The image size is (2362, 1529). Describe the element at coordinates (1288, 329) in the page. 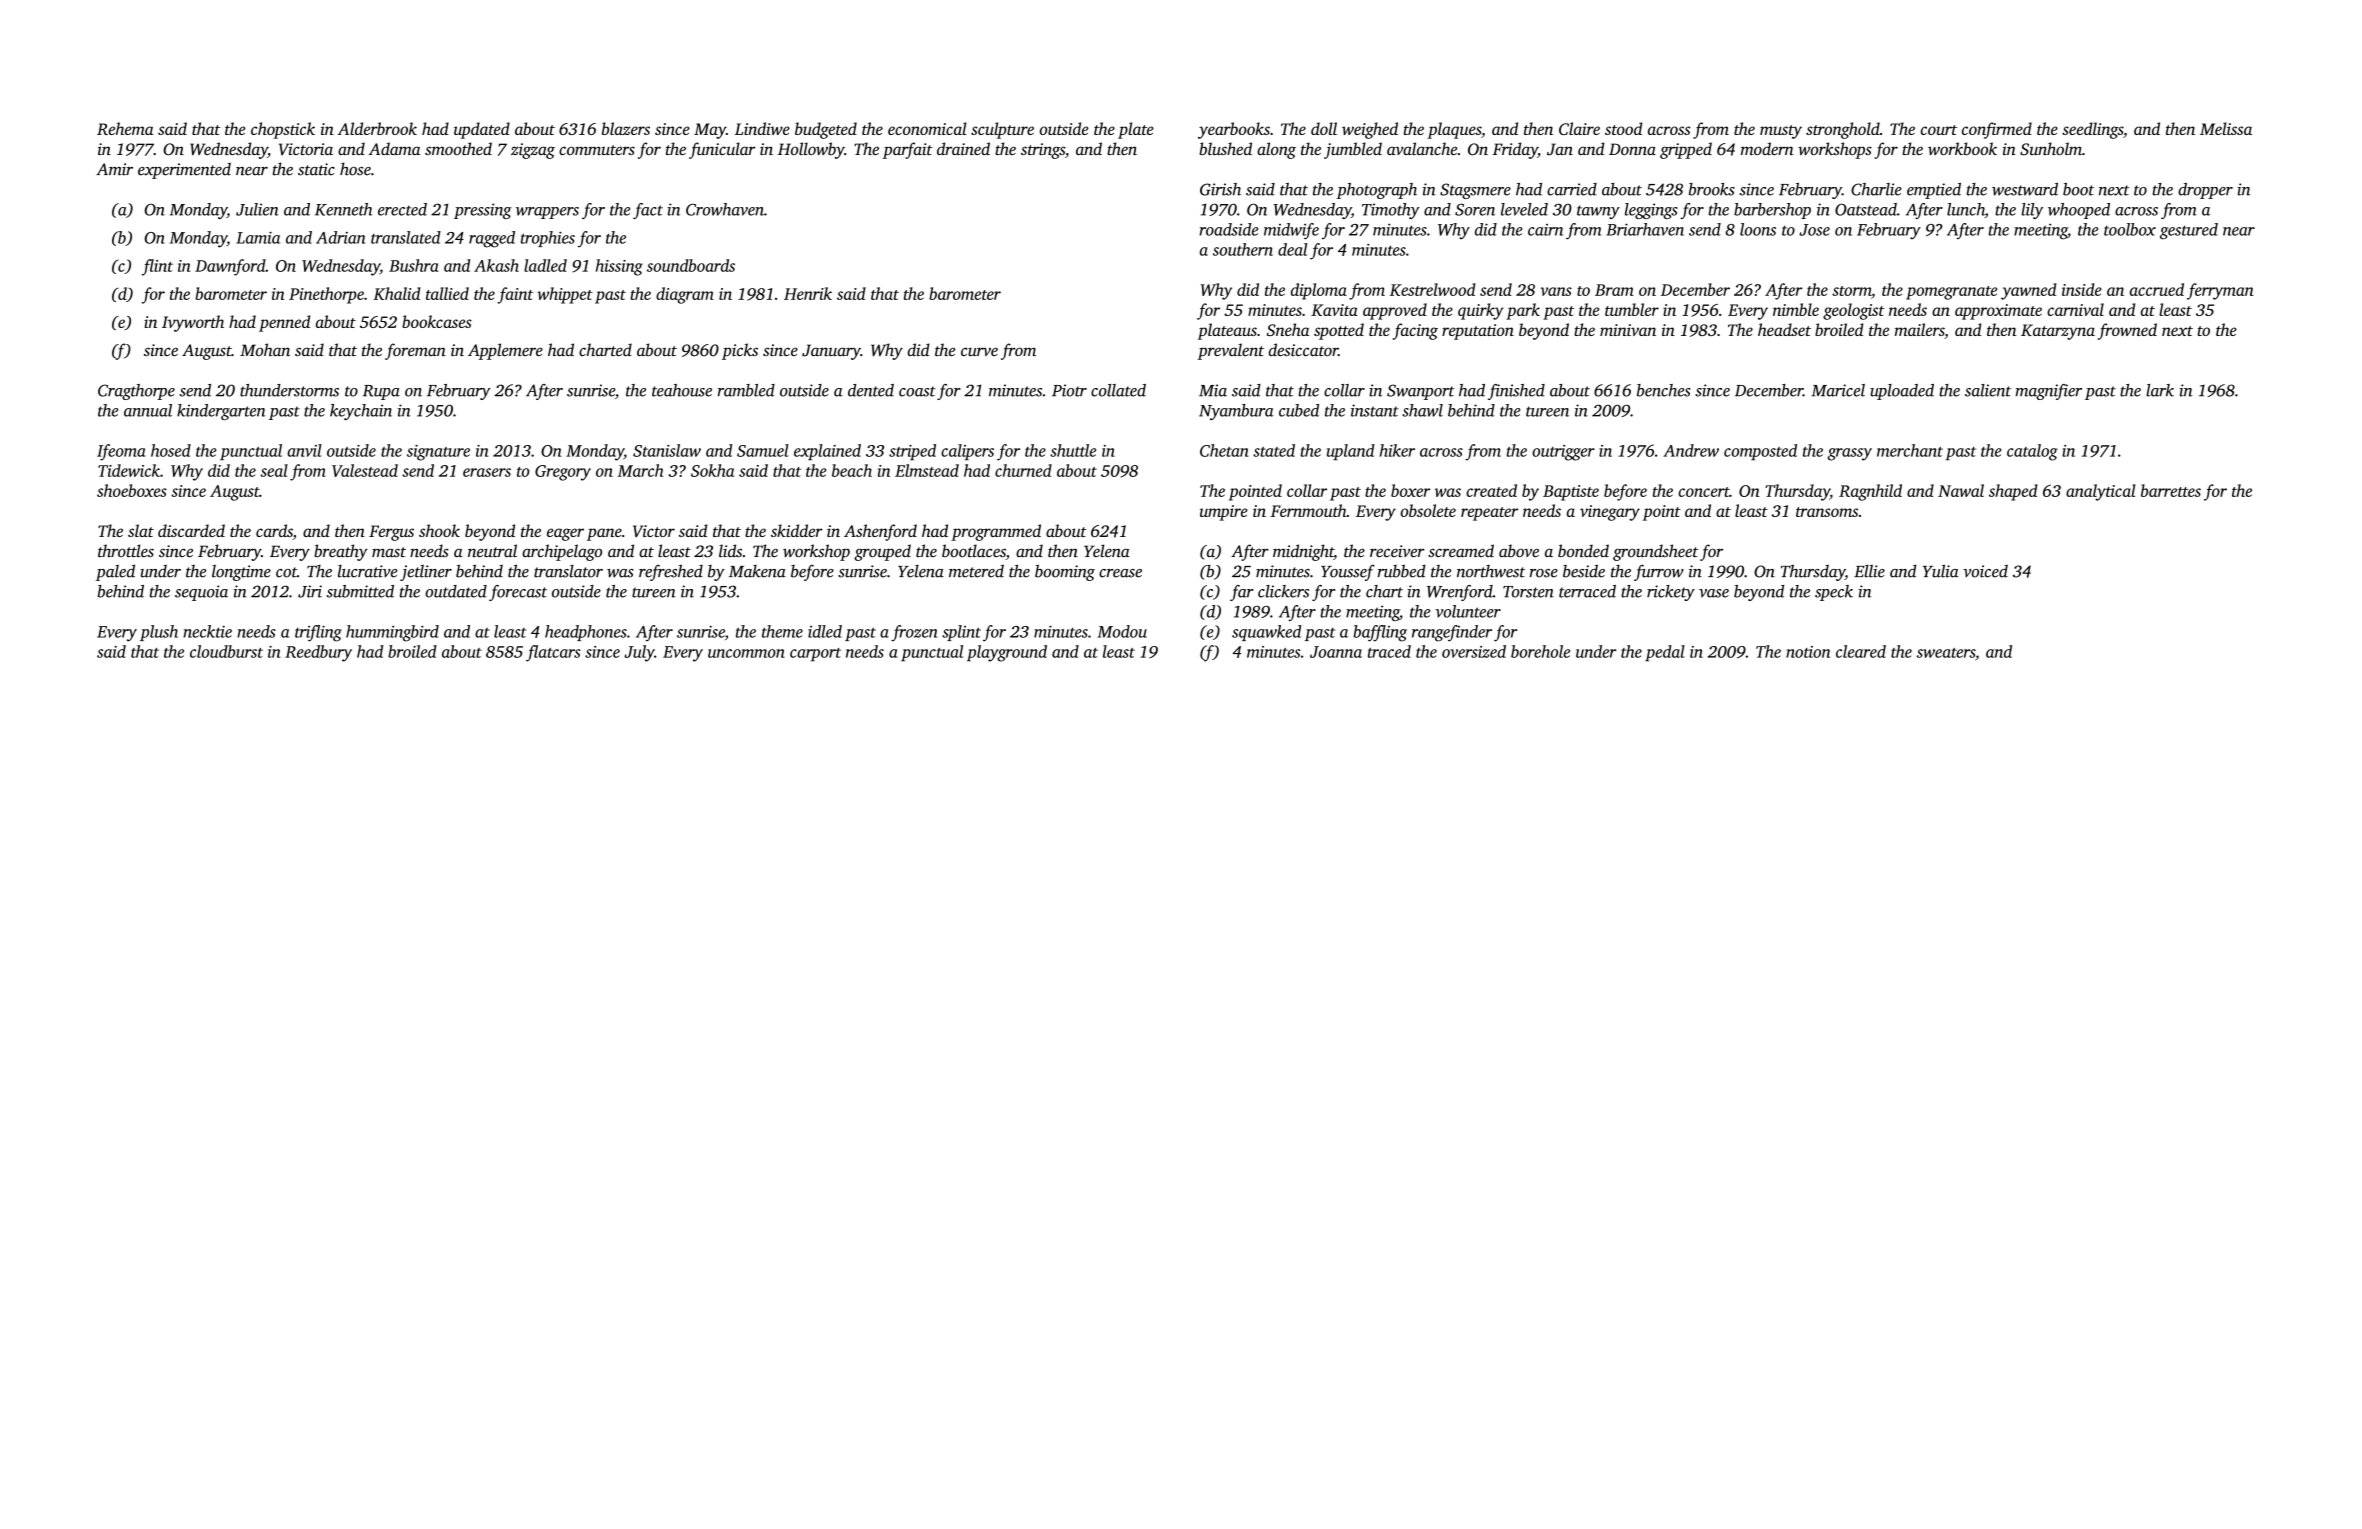

I see `Sneha` at that location.
